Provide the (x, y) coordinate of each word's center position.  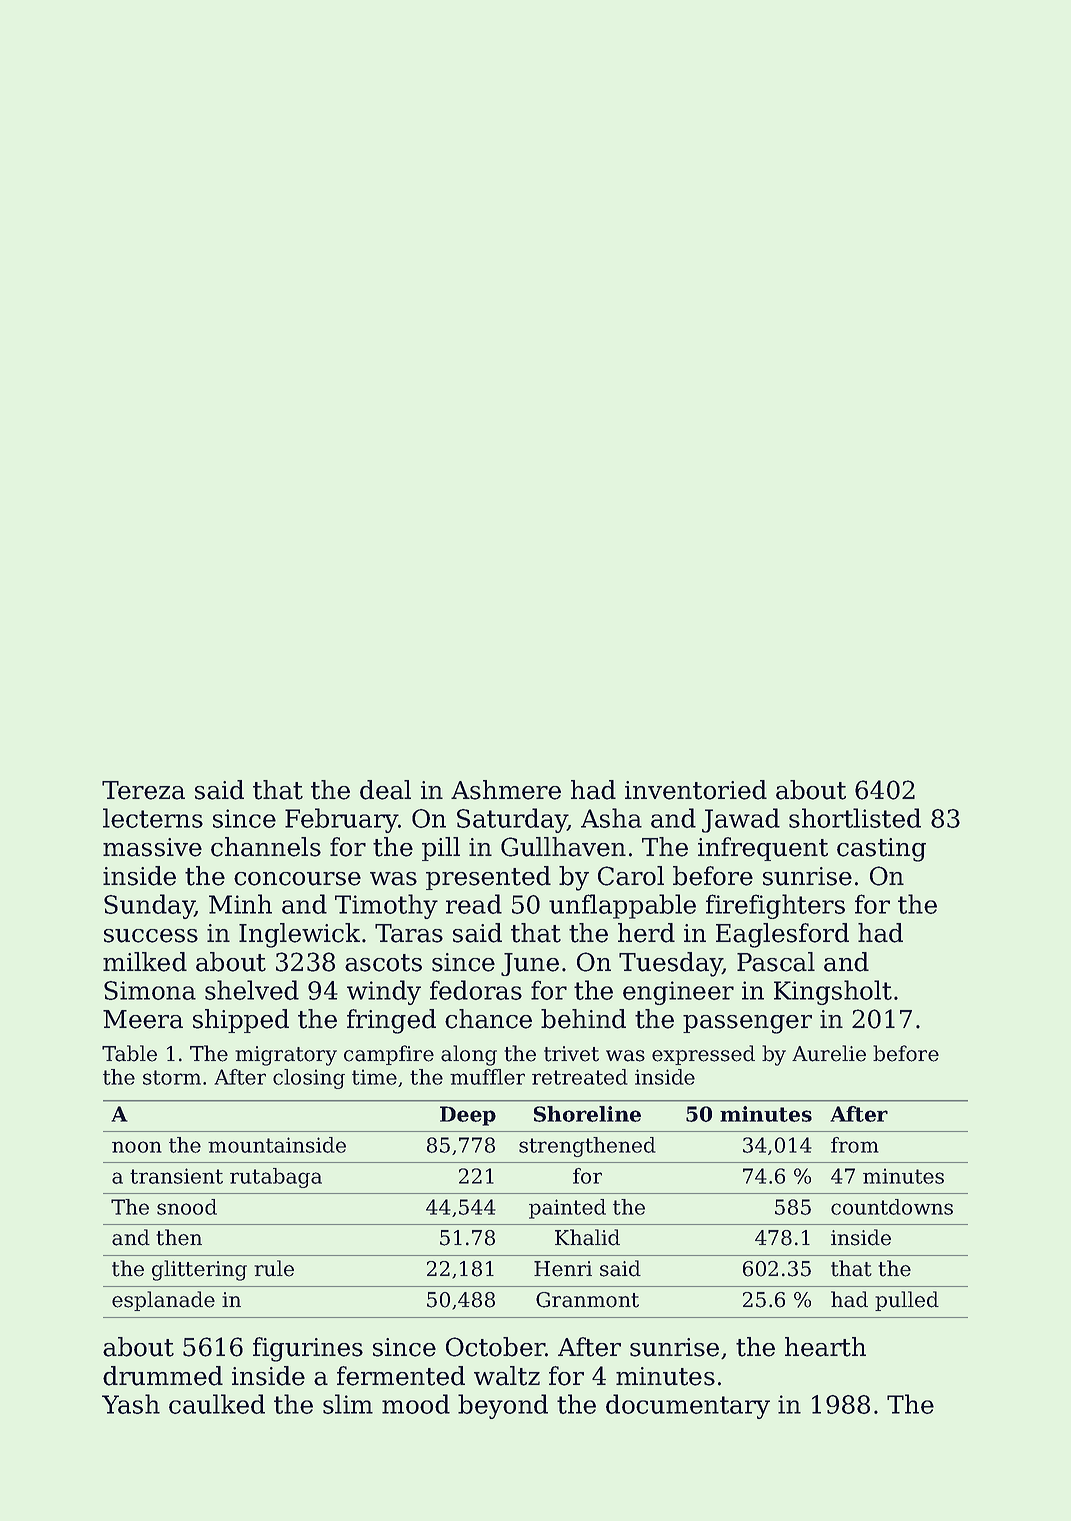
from (855, 1145)
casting (881, 850)
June (530, 964)
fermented (401, 1376)
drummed (163, 1376)
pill (441, 849)
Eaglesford (782, 935)
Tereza (143, 790)
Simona (150, 990)
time (374, 1077)
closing (309, 1079)
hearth (825, 1347)
